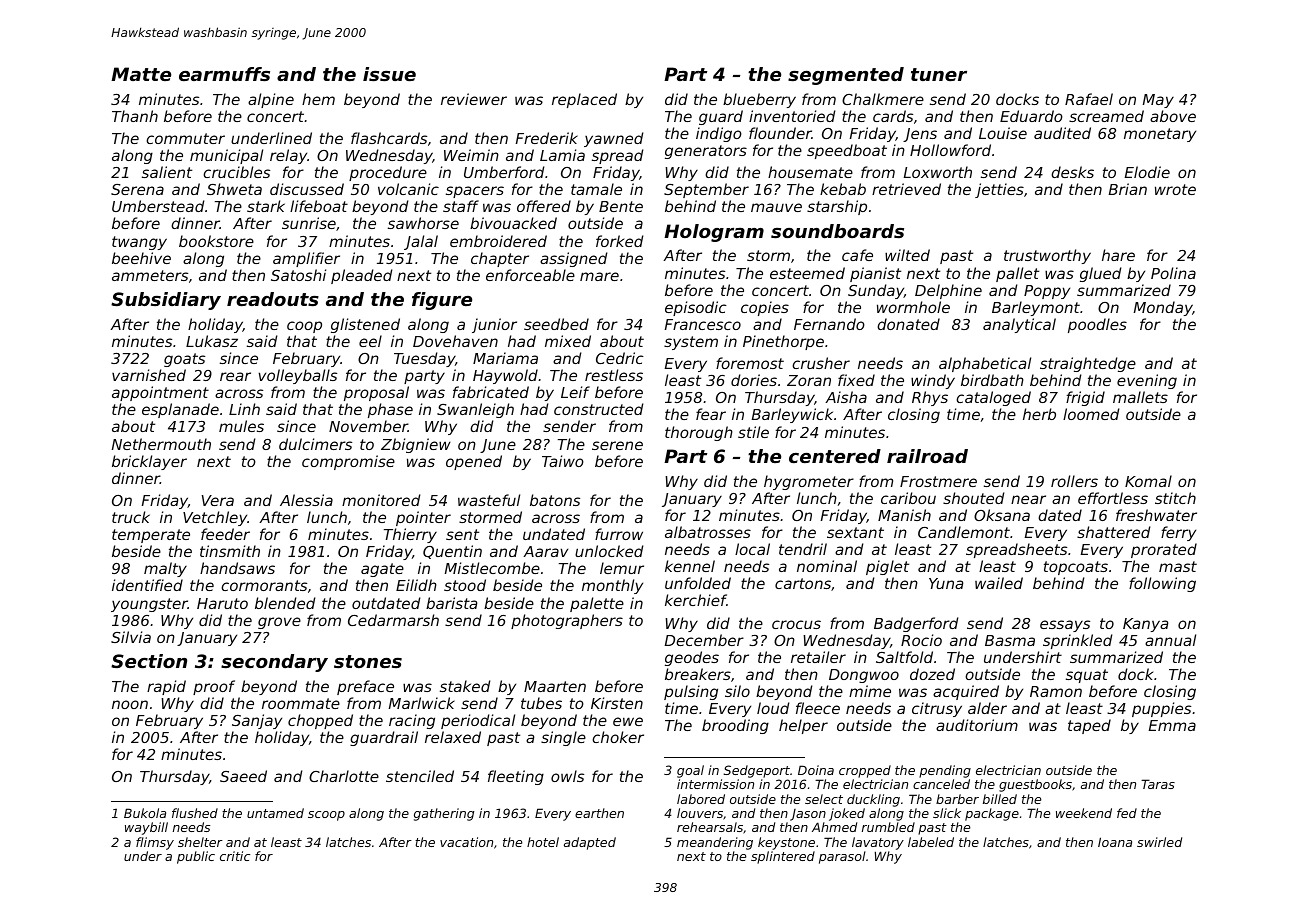 The height and width of the screenshot is (924, 1308). I want to click on Kirsten, so click(617, 703).
